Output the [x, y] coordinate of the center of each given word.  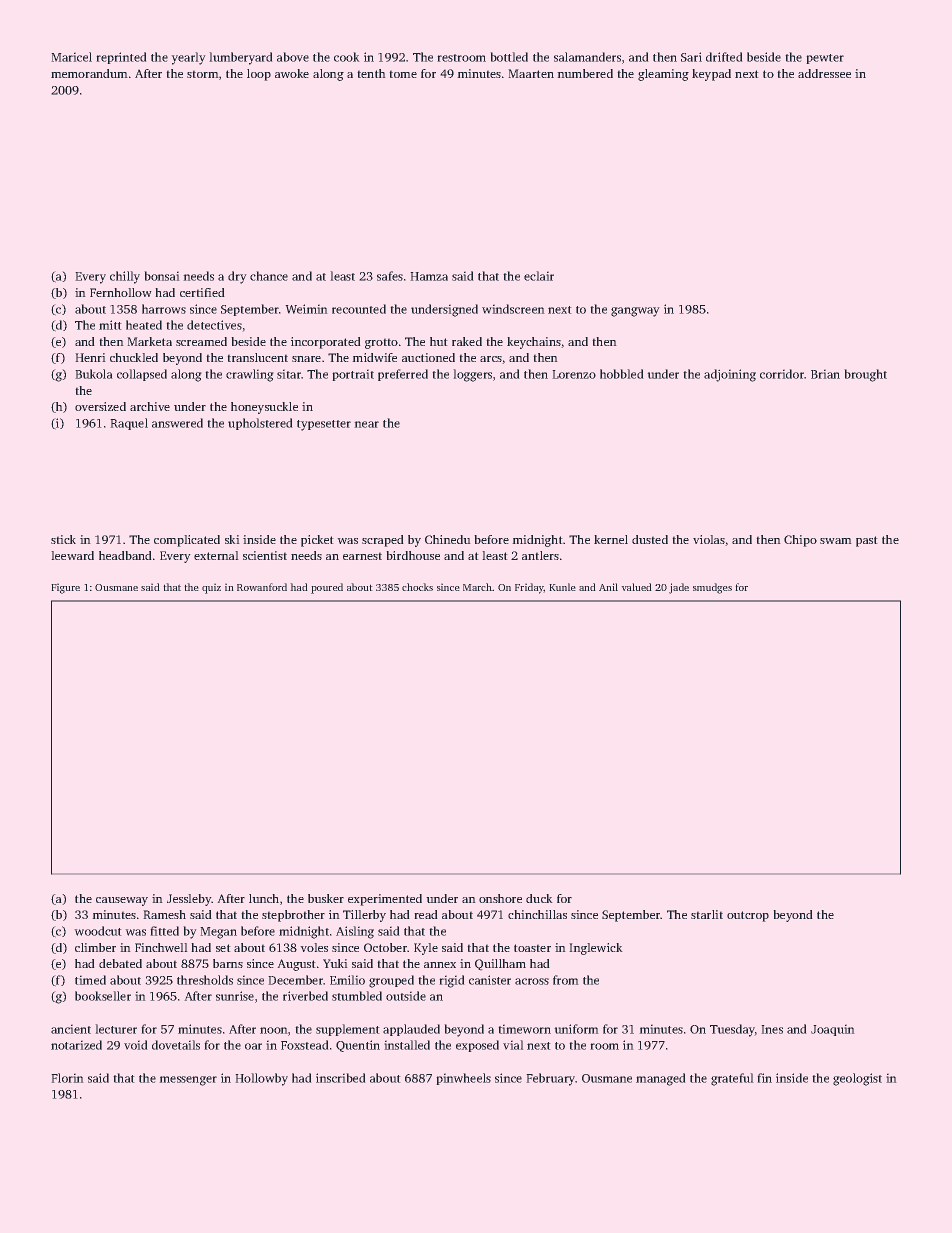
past [867, 541]
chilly [125, 277]
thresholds [205, 980]
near [366, 424]
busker [326, 898]
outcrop [748, 916]
